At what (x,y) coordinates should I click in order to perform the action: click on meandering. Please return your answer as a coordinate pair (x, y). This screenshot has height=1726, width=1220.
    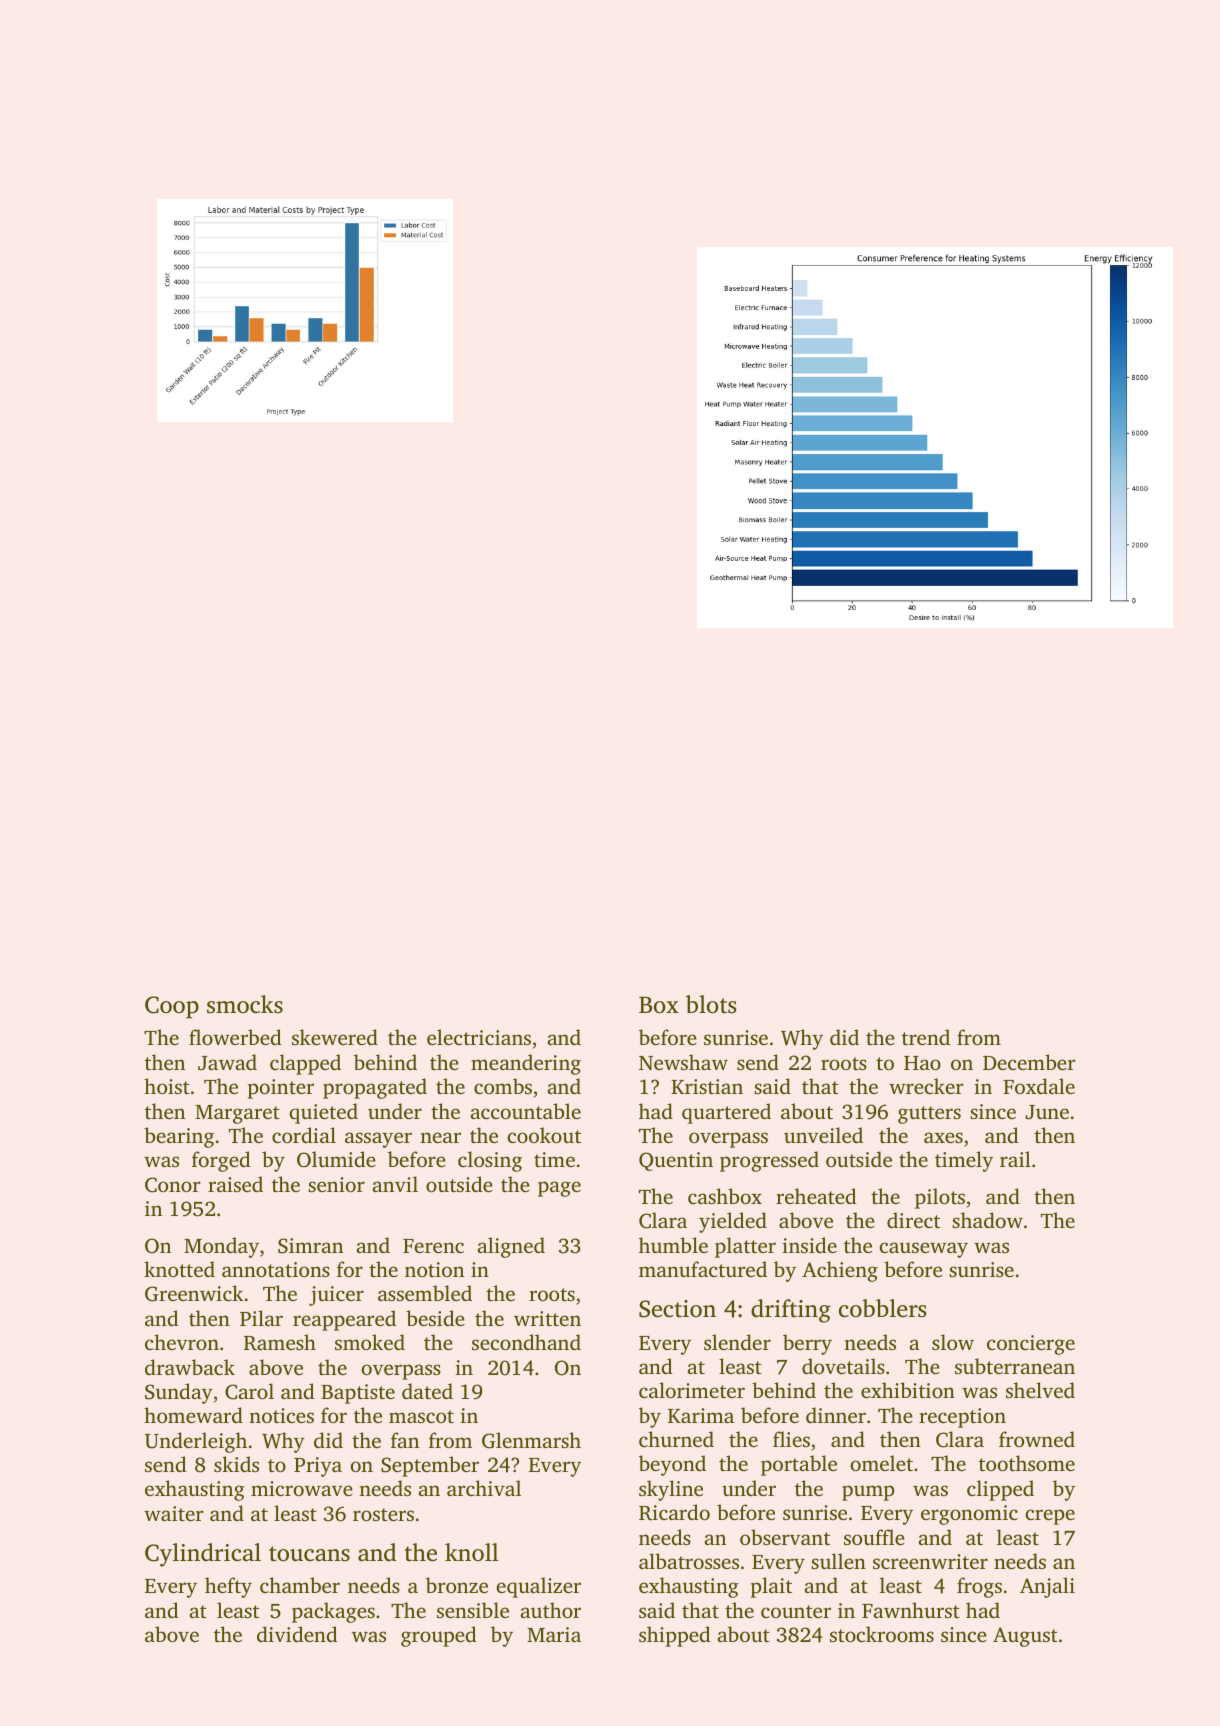
    Looking at the image, I should click on (526, 1064).
